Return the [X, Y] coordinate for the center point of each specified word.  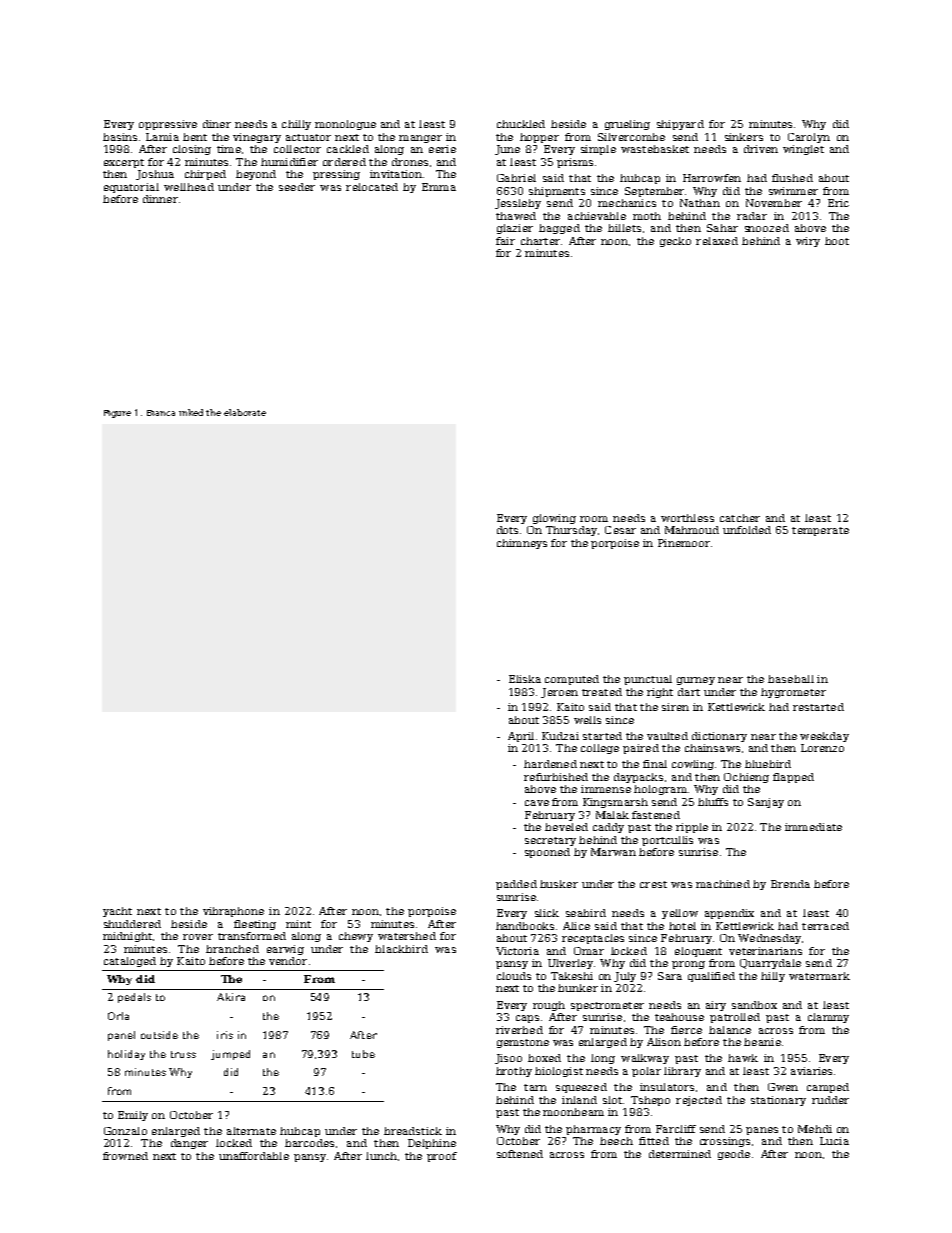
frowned [125, 1156]
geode [734, 1155]
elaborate [245, 412]
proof [442, 1157]
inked [191, 412]
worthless [687, 518]
